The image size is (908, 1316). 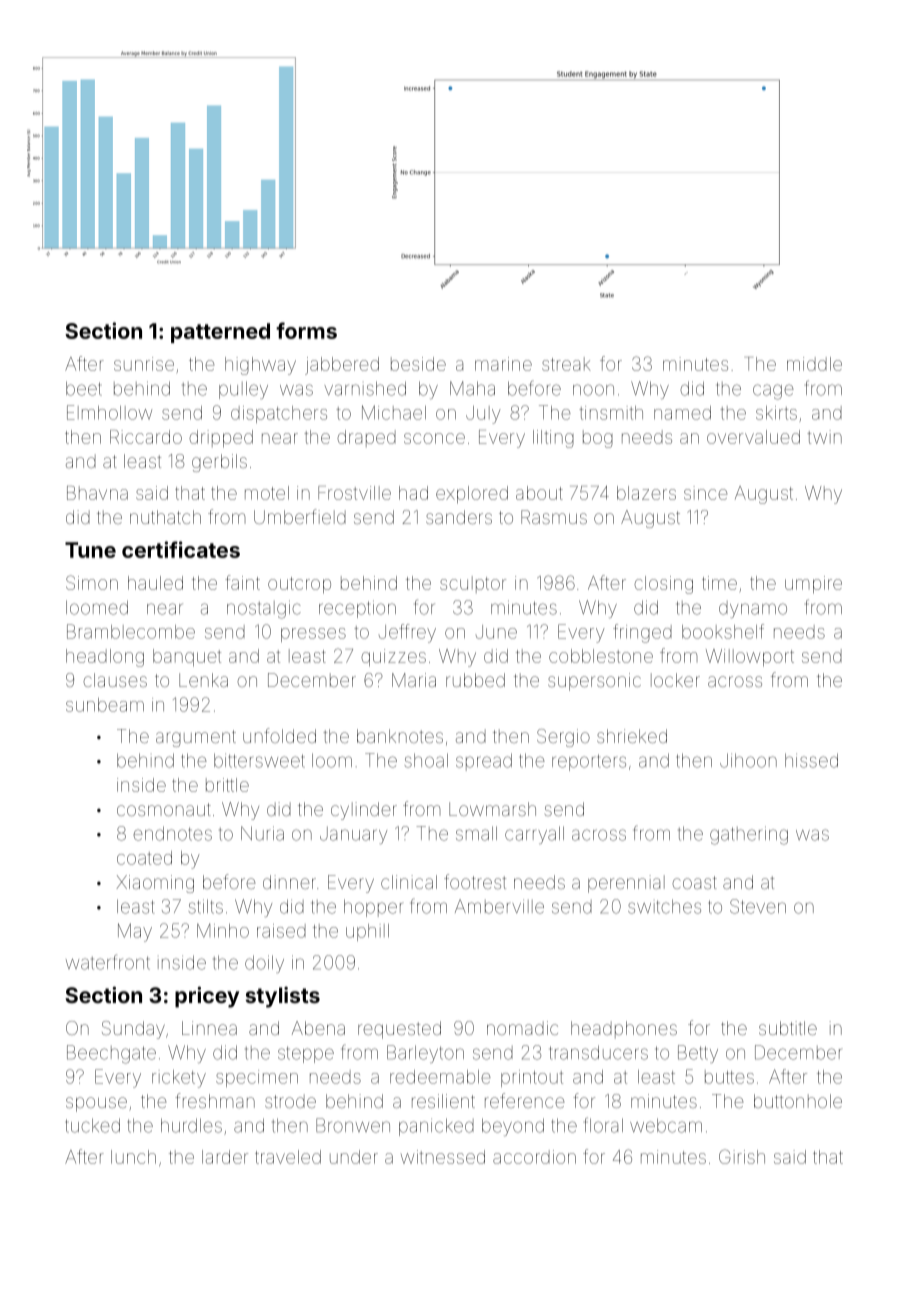 What do you see at coordinates (409, 882) in the screenshot?
I see `clinical` at bounding box center [409, 882].
